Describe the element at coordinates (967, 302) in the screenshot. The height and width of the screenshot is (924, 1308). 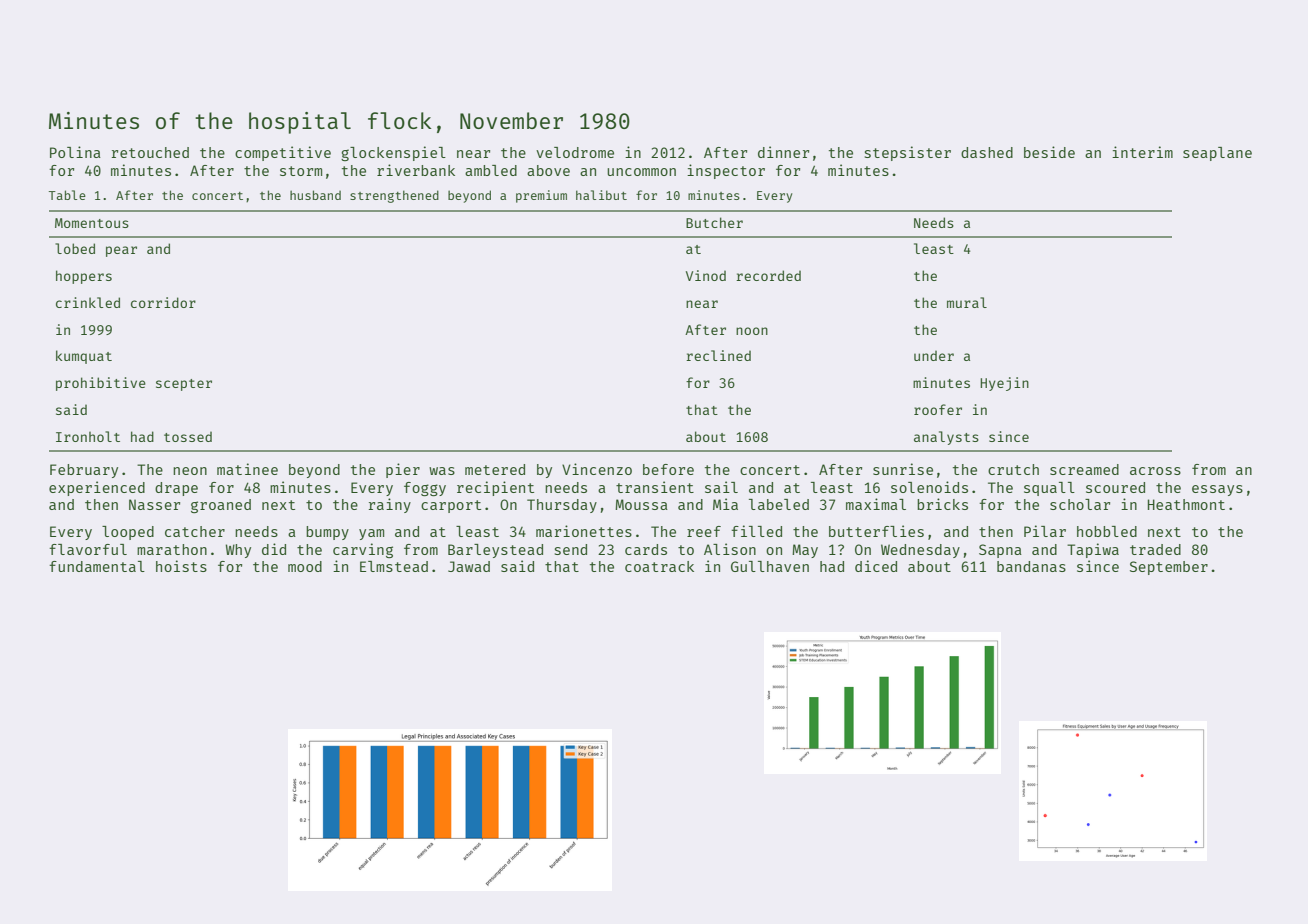
I see `mural` at that location.
